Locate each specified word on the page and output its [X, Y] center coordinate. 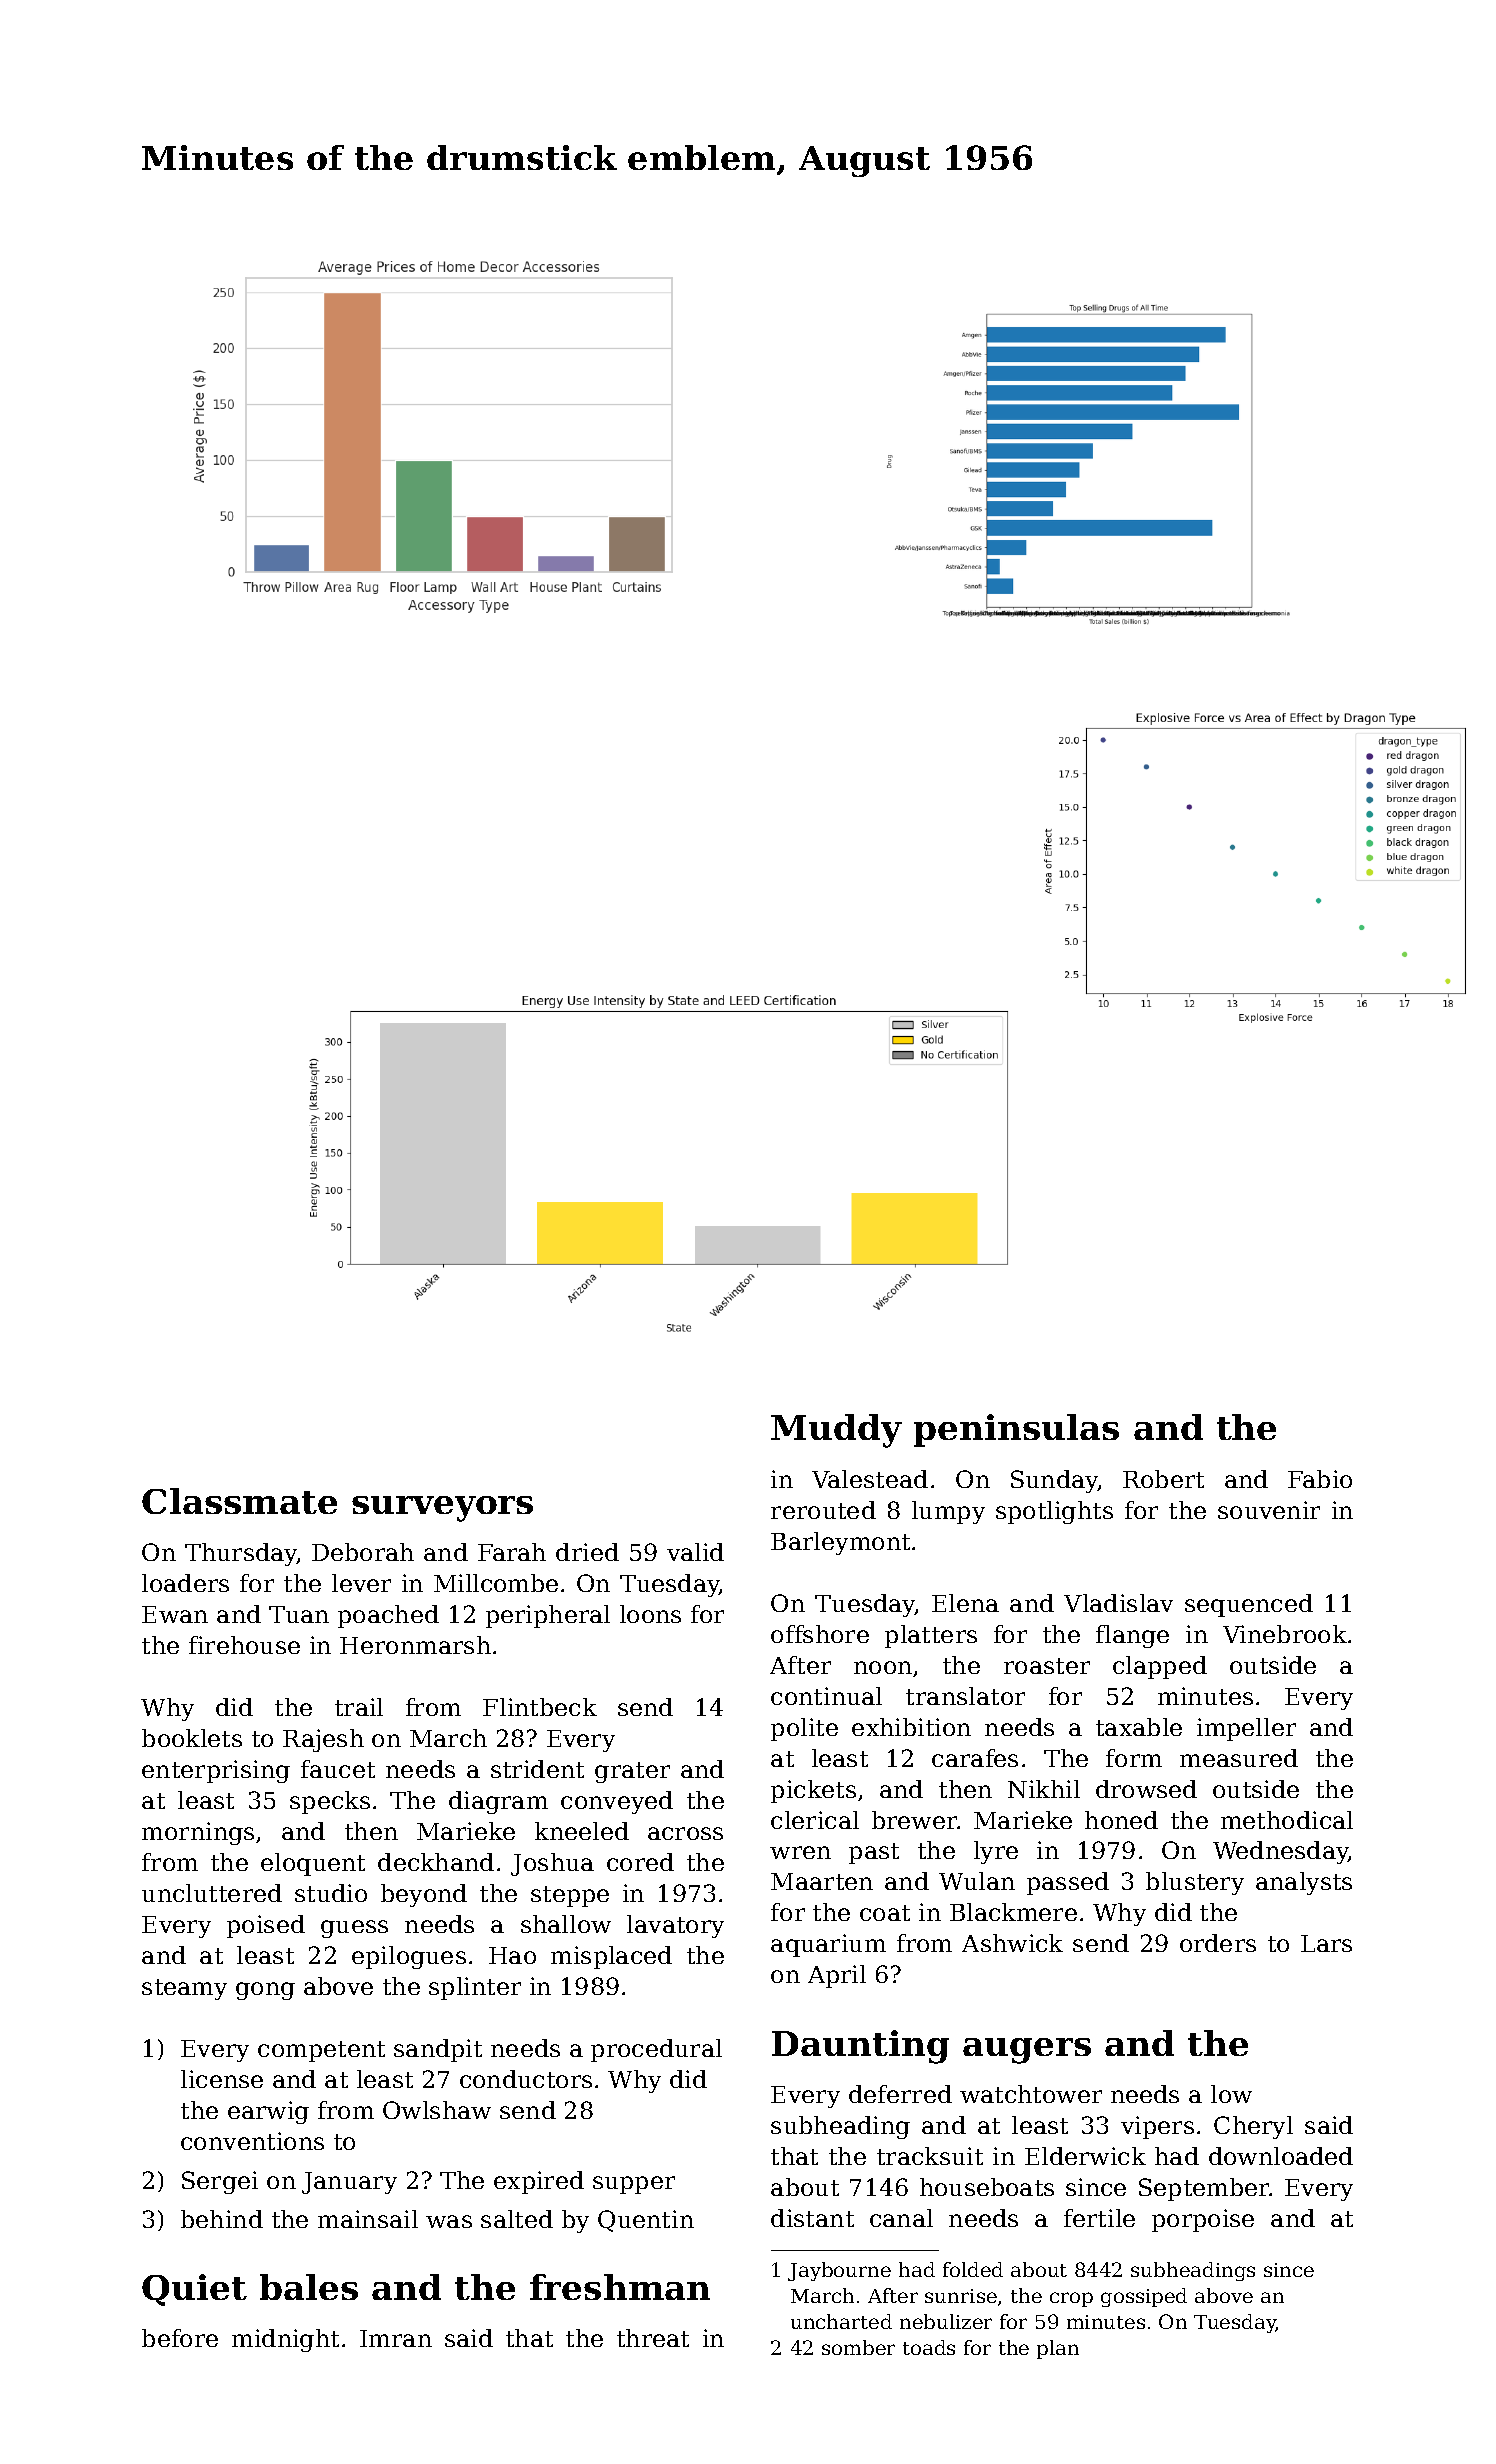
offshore [820, 1634]
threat [653, 2338]
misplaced [611, 1957]
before [180, 2338]
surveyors [442, 1509]
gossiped [1144, 2297]
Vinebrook [1285, 1634]
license [222, 2079]
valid [695, 1552]
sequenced [1249, 1605]
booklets [192, 1738]
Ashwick [1012, 1943]
